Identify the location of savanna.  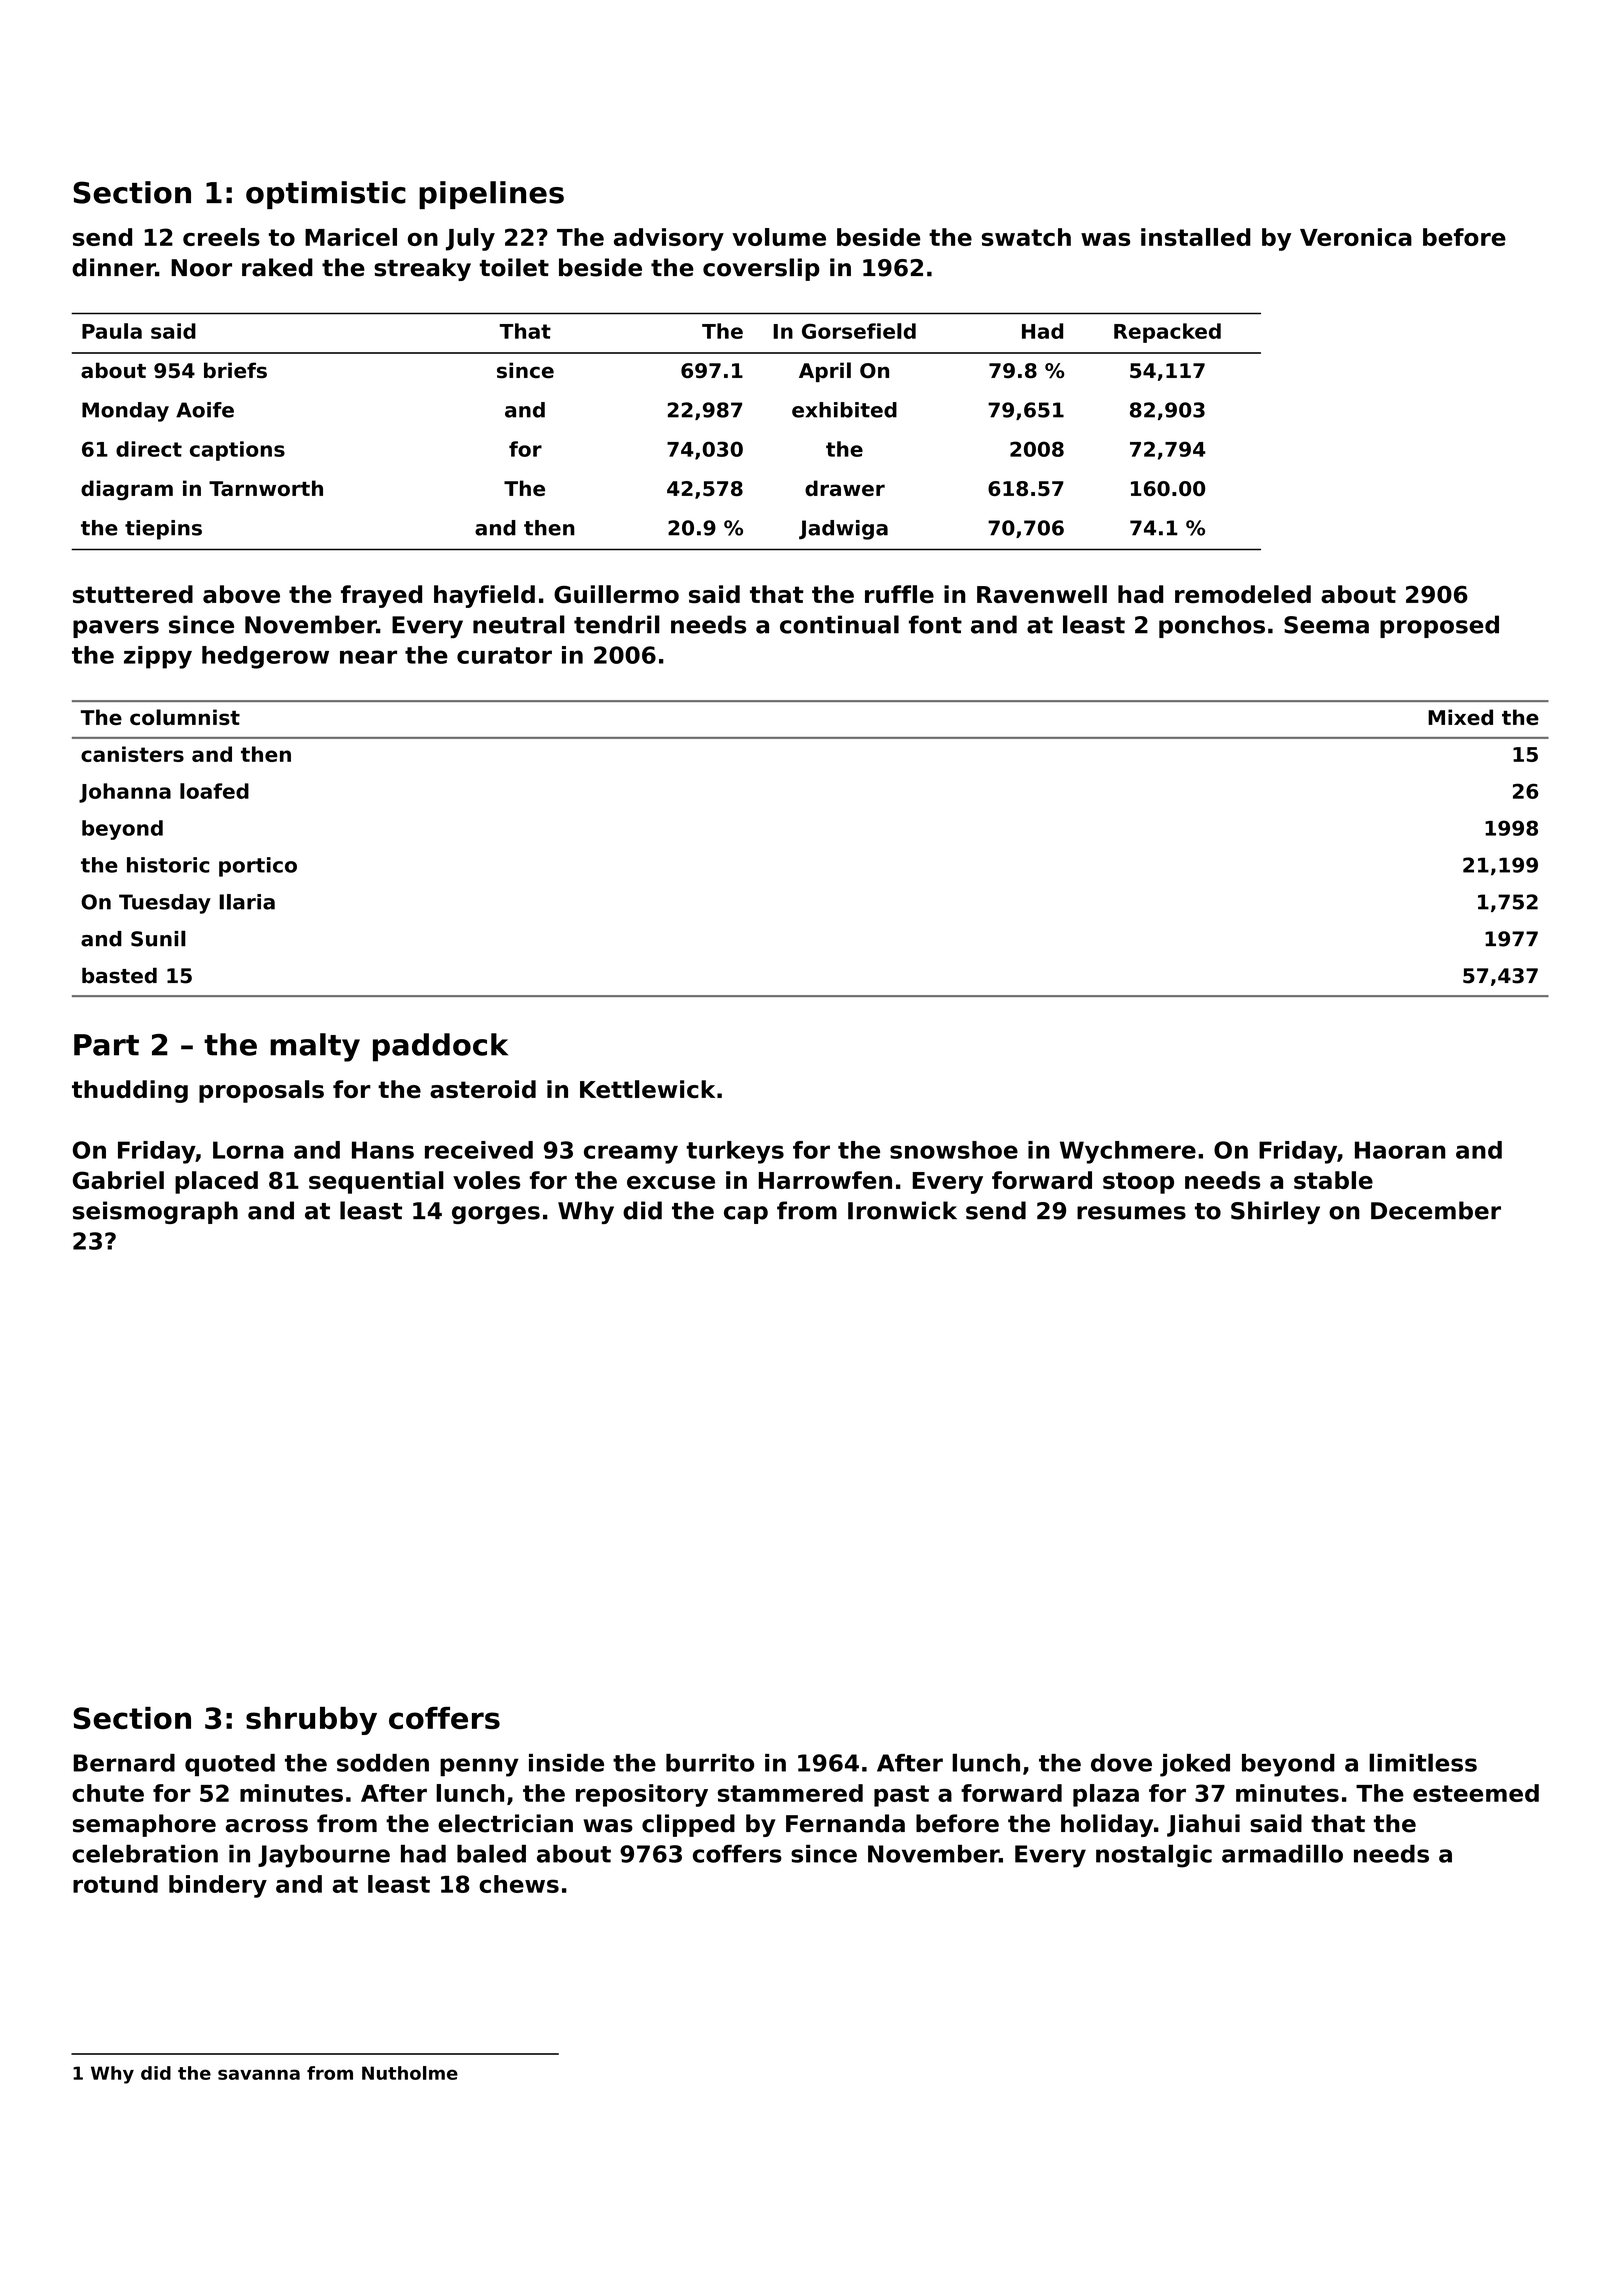
(259, 2074).
